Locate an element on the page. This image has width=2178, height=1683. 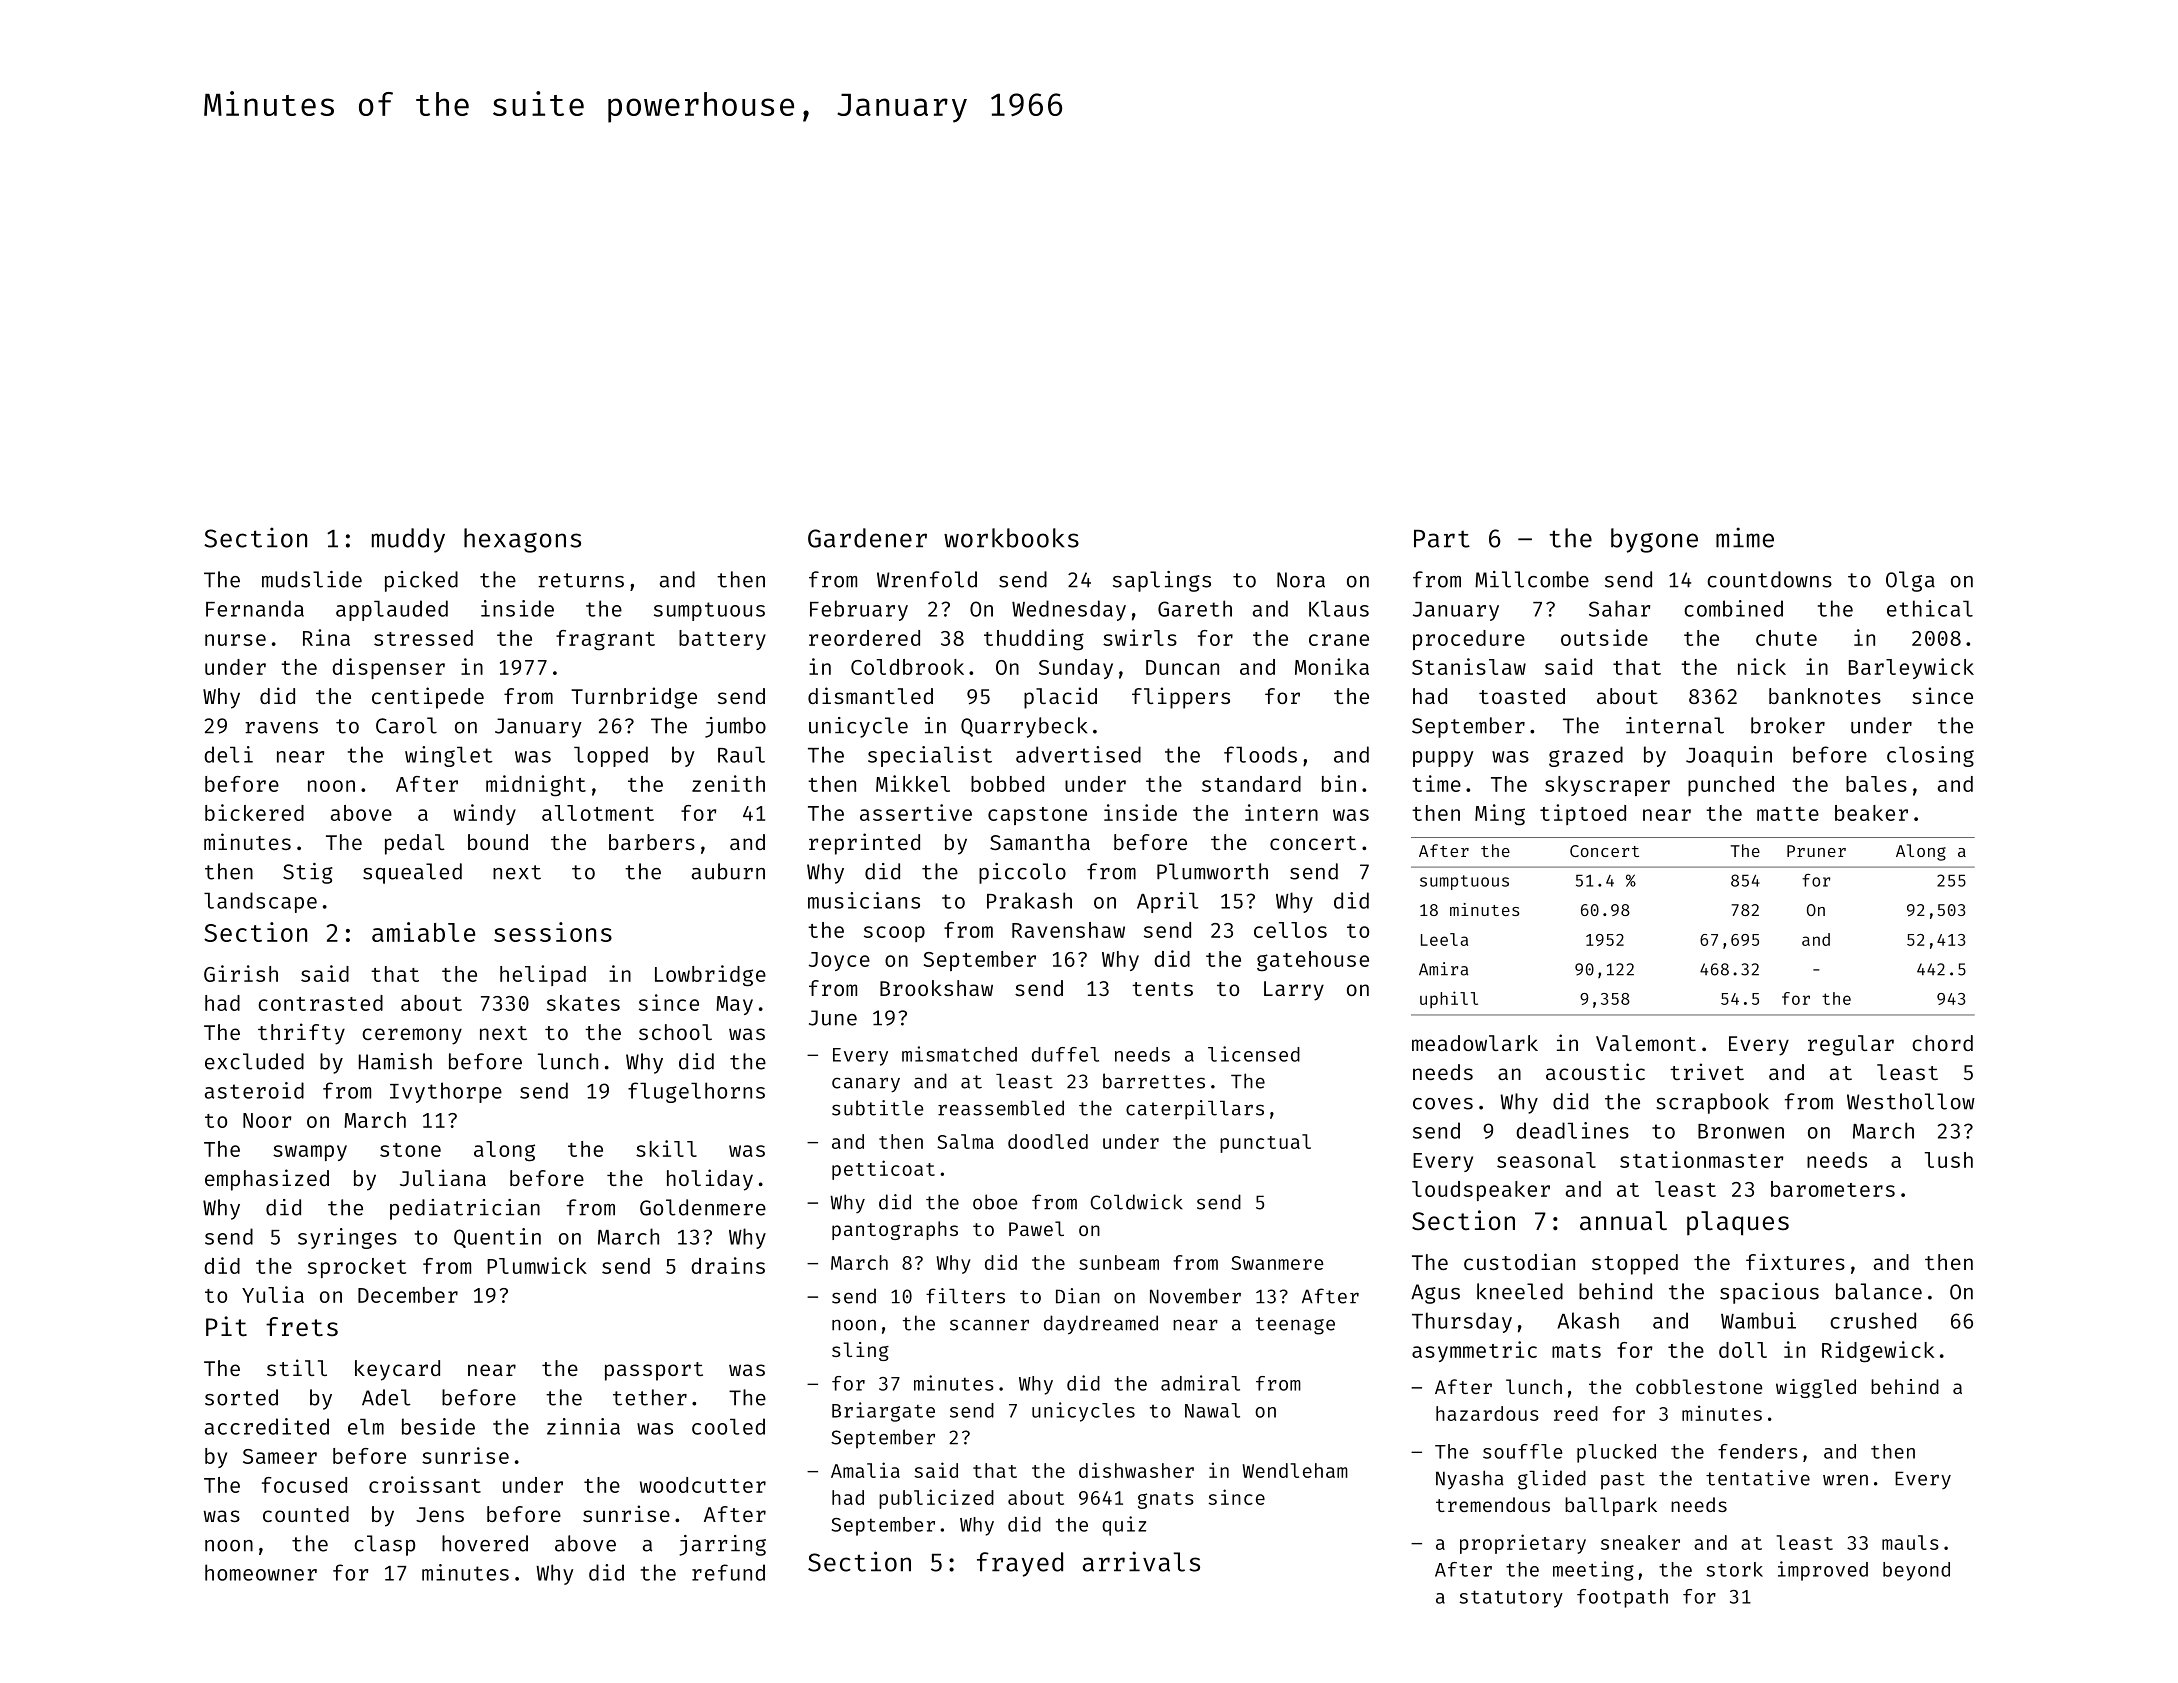
hovered is located at coordinates (485, 1543).
